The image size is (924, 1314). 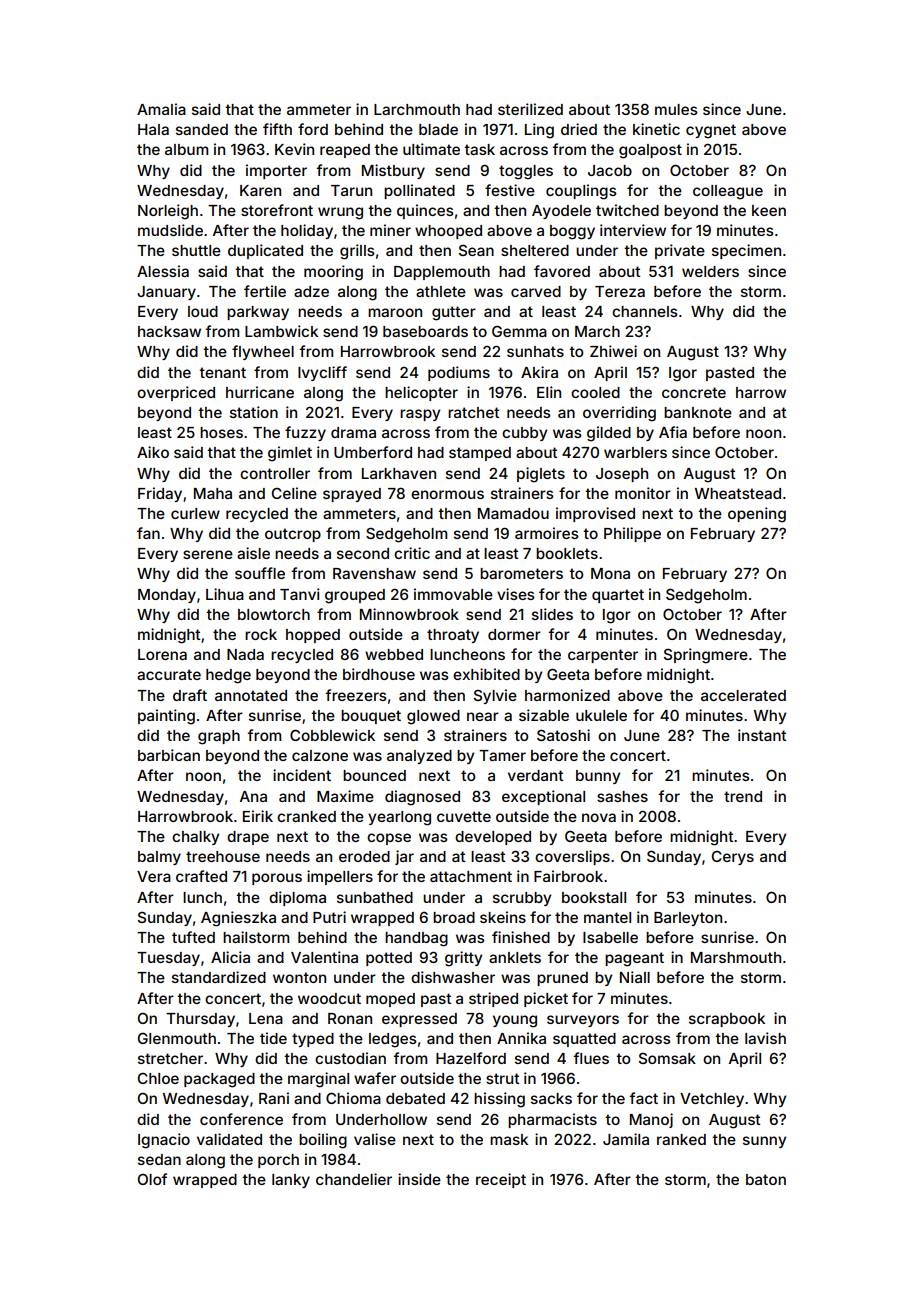 I want to click on curlew, so click(x=195, y=513).
